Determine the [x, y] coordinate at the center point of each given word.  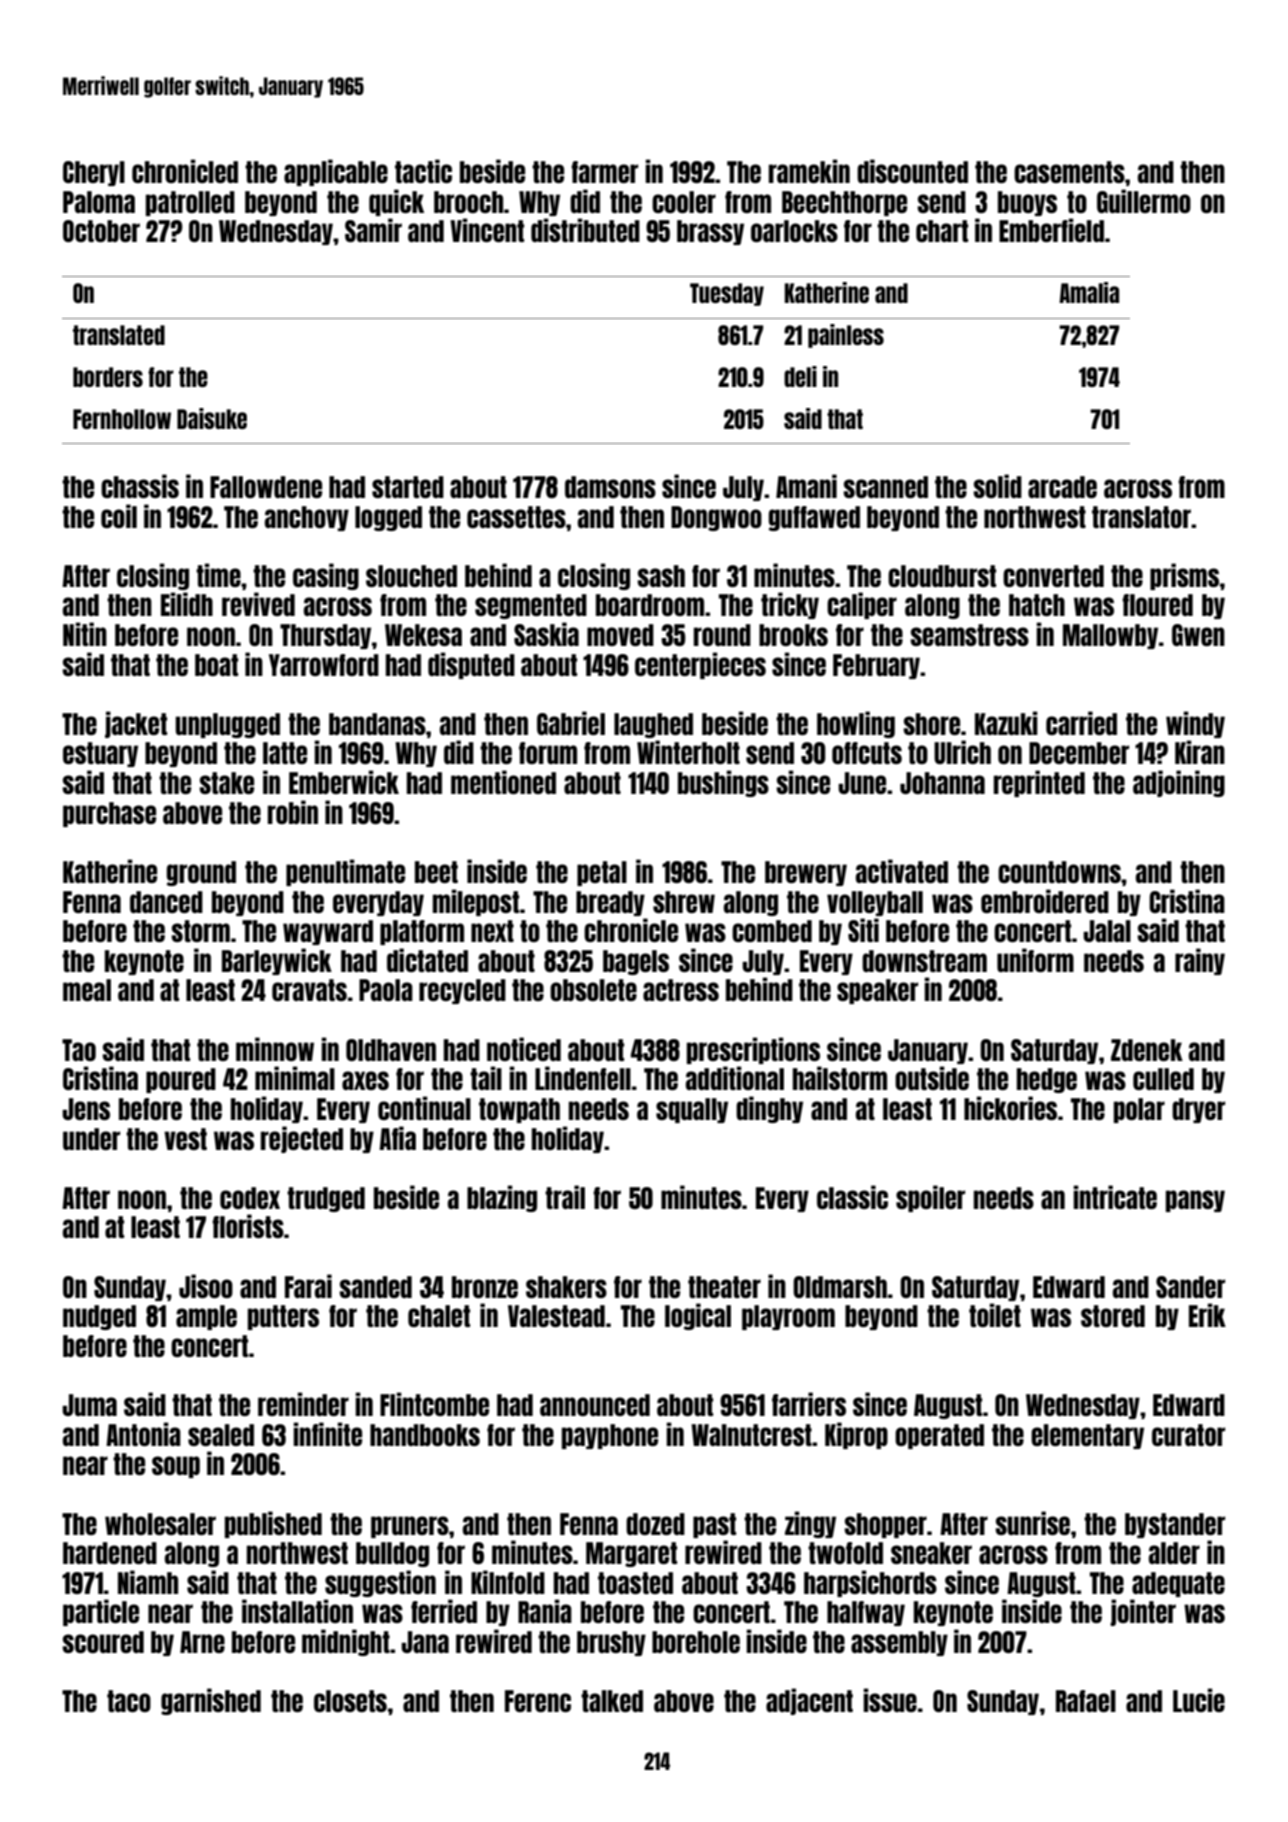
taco [129, 1701]
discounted [912, 171]
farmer [604, 172]
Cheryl [94, 173]
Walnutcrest [751, 1435]
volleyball [875, 903]
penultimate [345, 872]
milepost [476, 902]
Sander [1190, 1287]
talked [612, 1701]
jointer [1143, 1612]
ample [206, 1317]
